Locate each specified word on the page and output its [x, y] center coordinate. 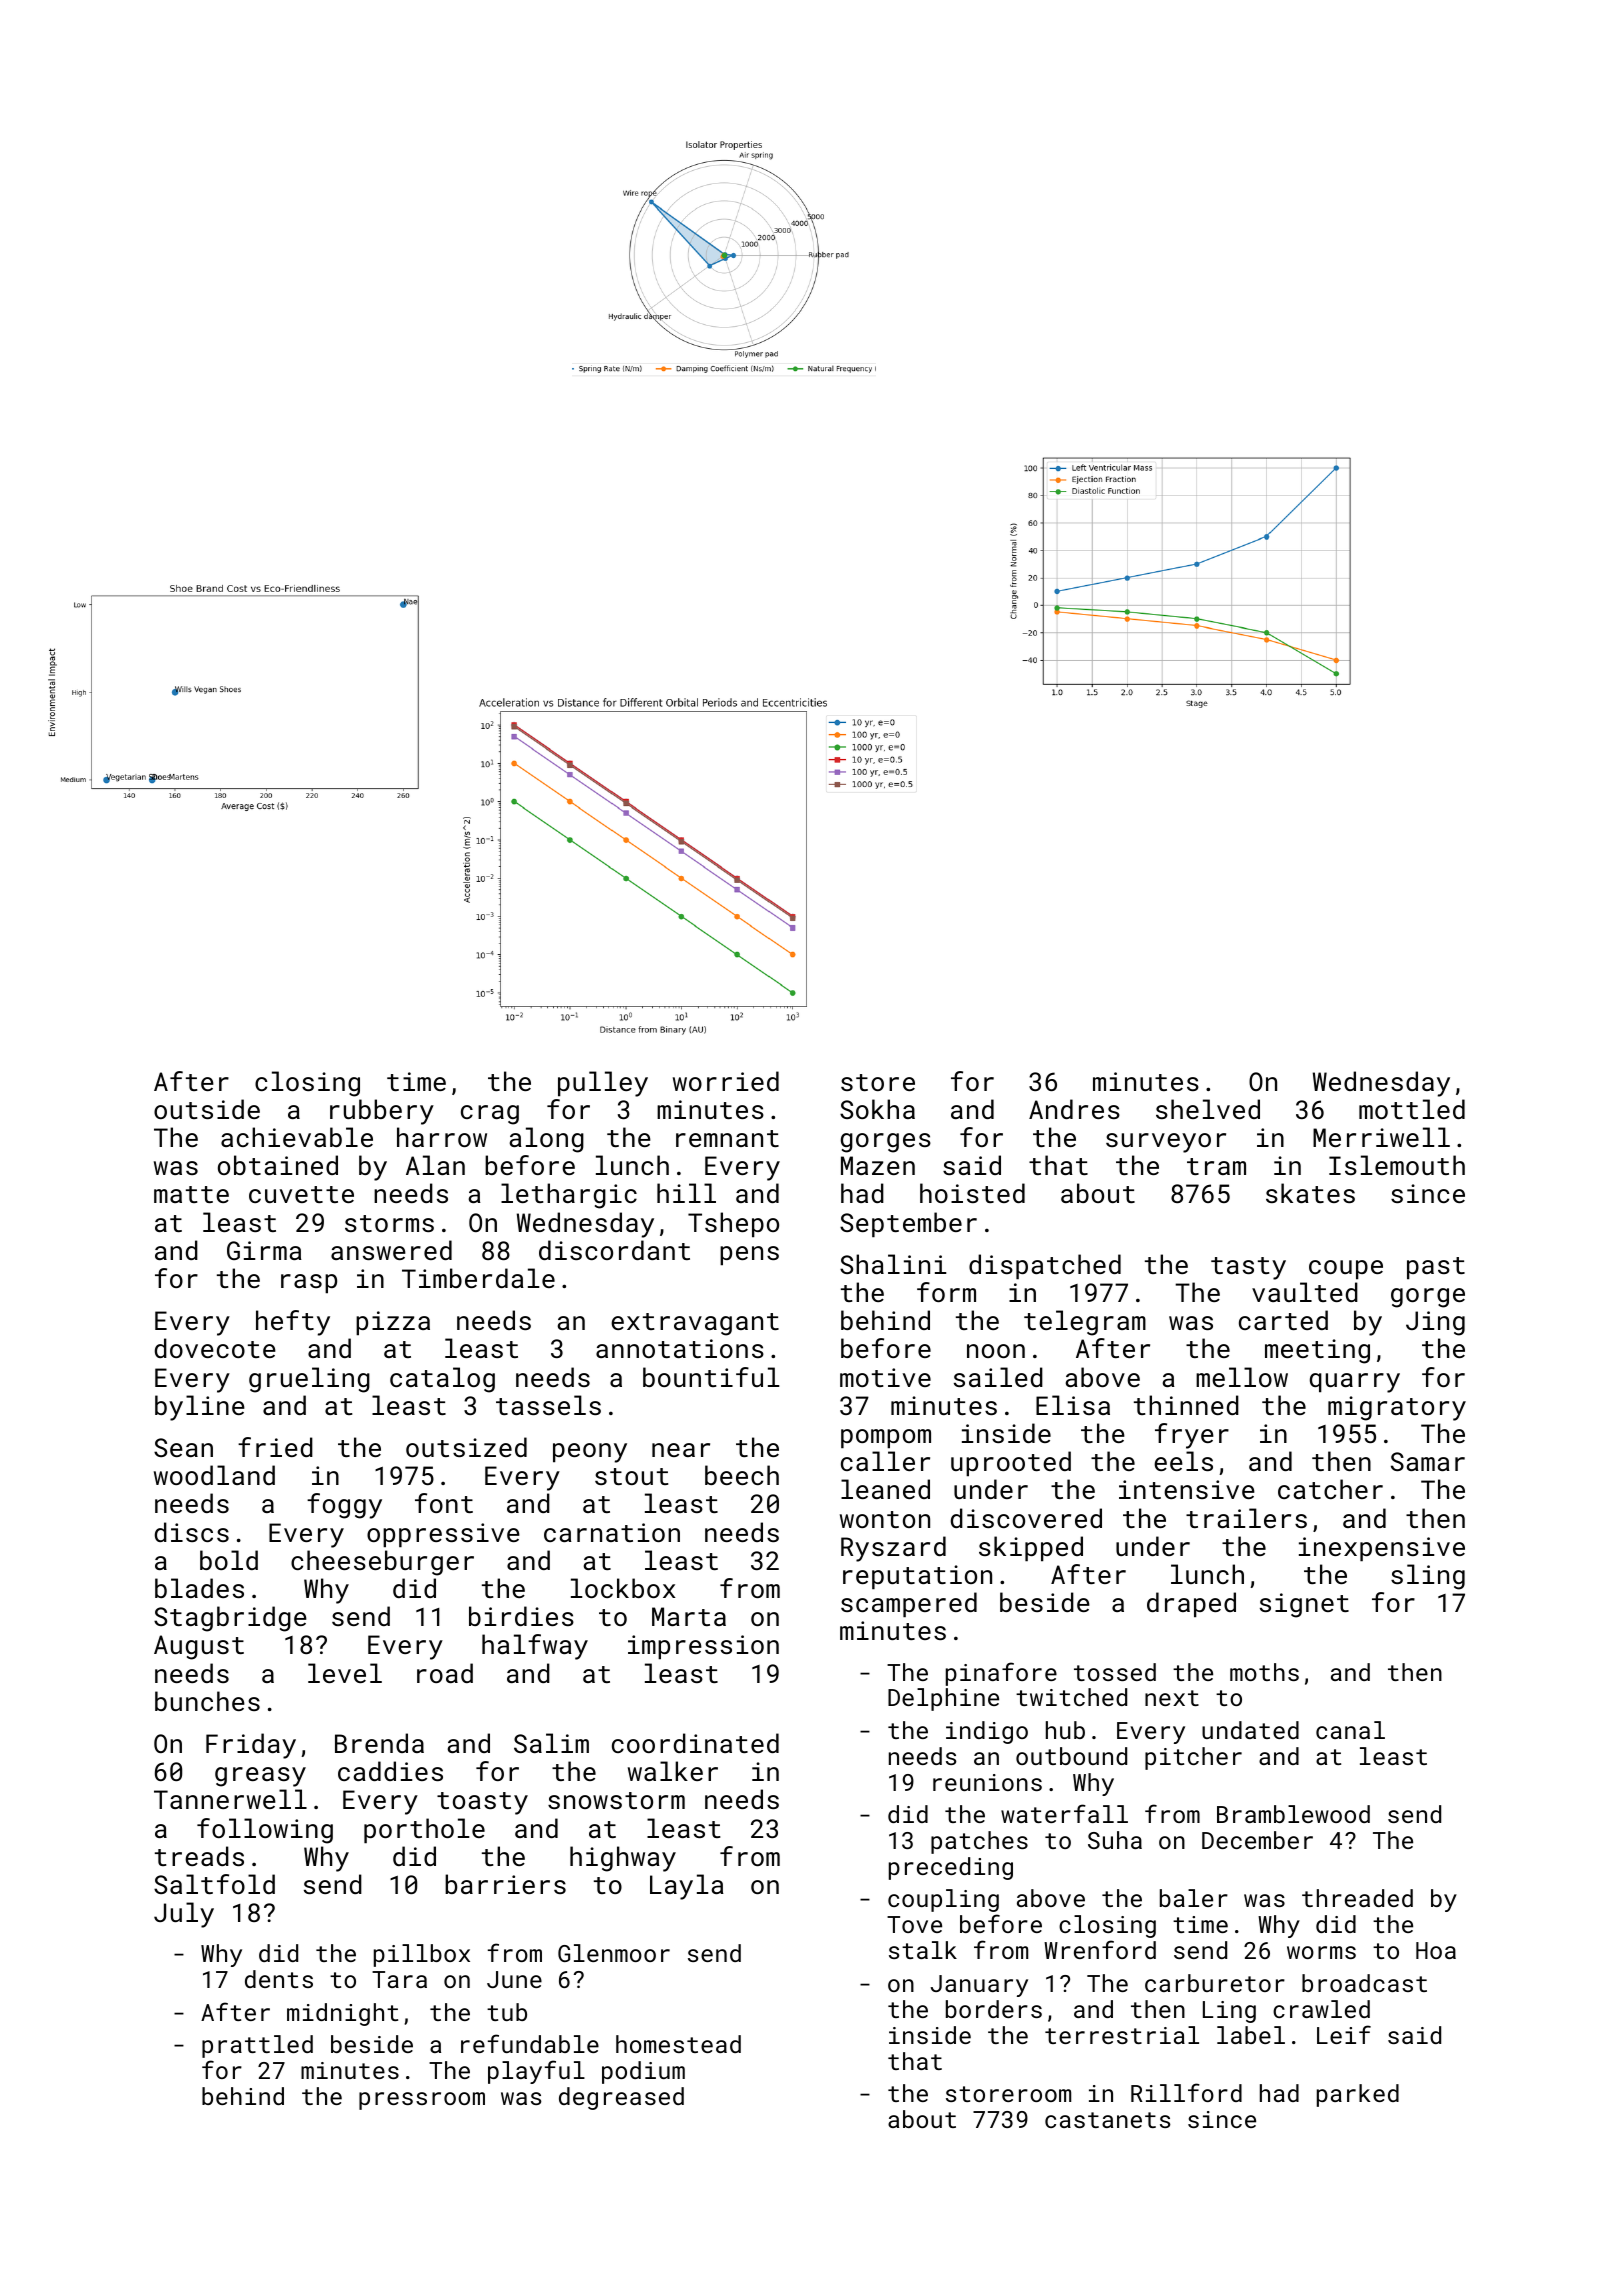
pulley [603, 1084]
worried [726, 1081]
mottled [1412, 1109]
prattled [257, 2046]
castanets [1107, 2120]
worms [1321, 1952]
